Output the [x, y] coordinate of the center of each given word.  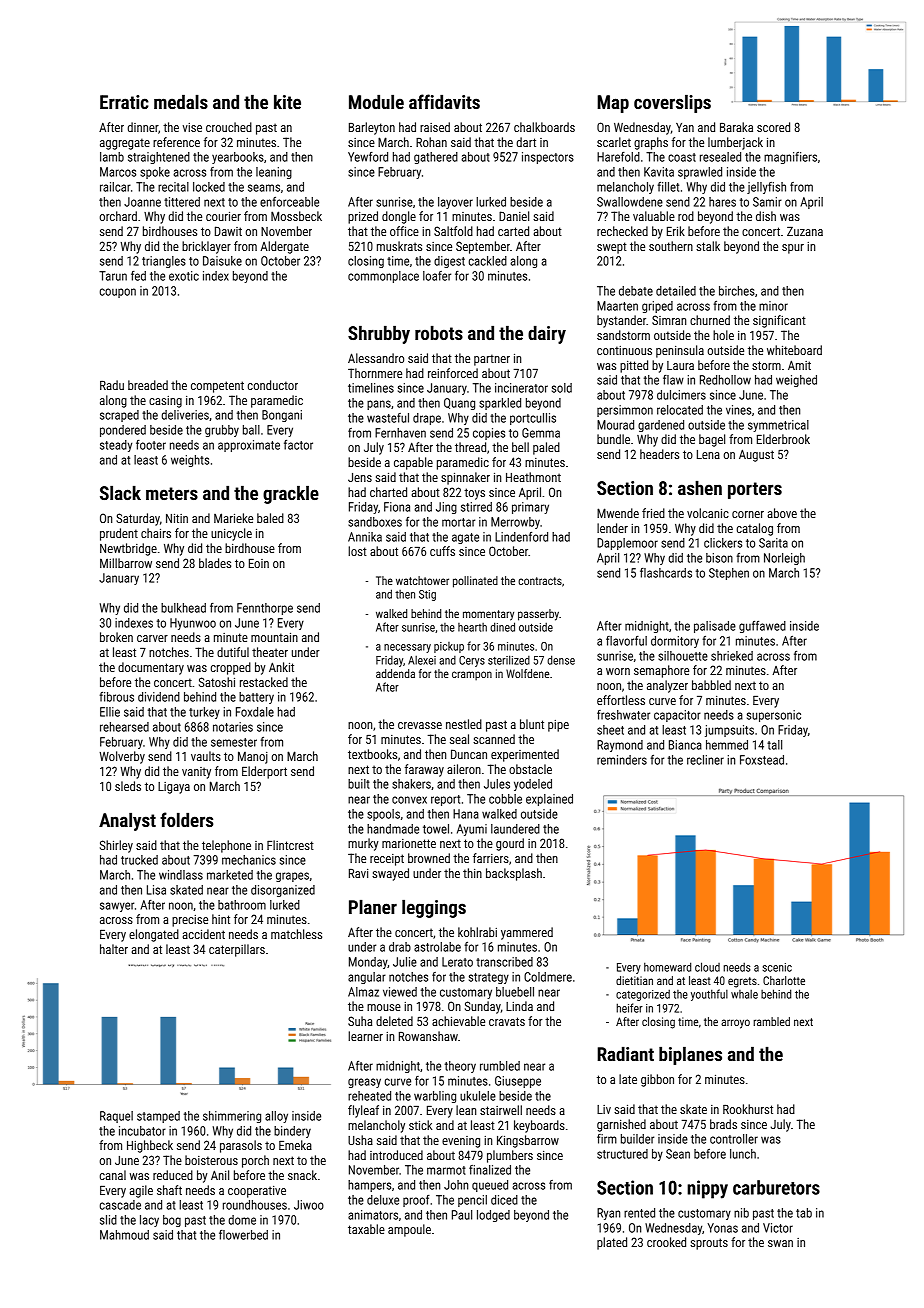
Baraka [736, 127]
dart [526, 142]
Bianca [685, 745]
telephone [226, 846]
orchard [118, 216]
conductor [273, 385]
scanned [494, 739]
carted [513, 231]
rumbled [500, 1066]
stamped [158, 1117]
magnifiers [790, 158]
